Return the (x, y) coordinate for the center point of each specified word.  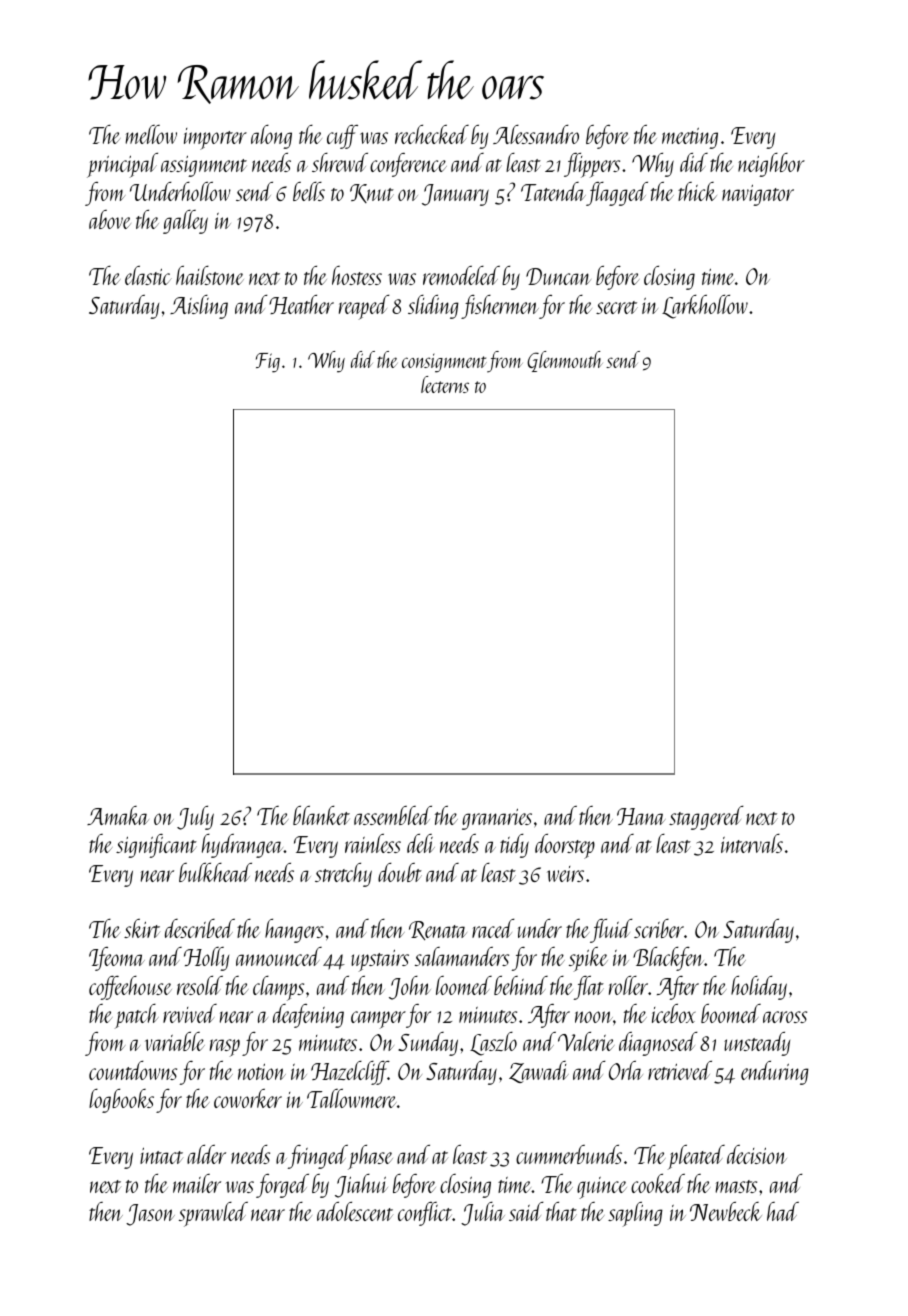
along (271, 137)
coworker (248, 1098)
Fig (268, 363)
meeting (690, 138)
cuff (342, 137)
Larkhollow (705, 307)
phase (370, 1157)
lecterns (445, 384)
